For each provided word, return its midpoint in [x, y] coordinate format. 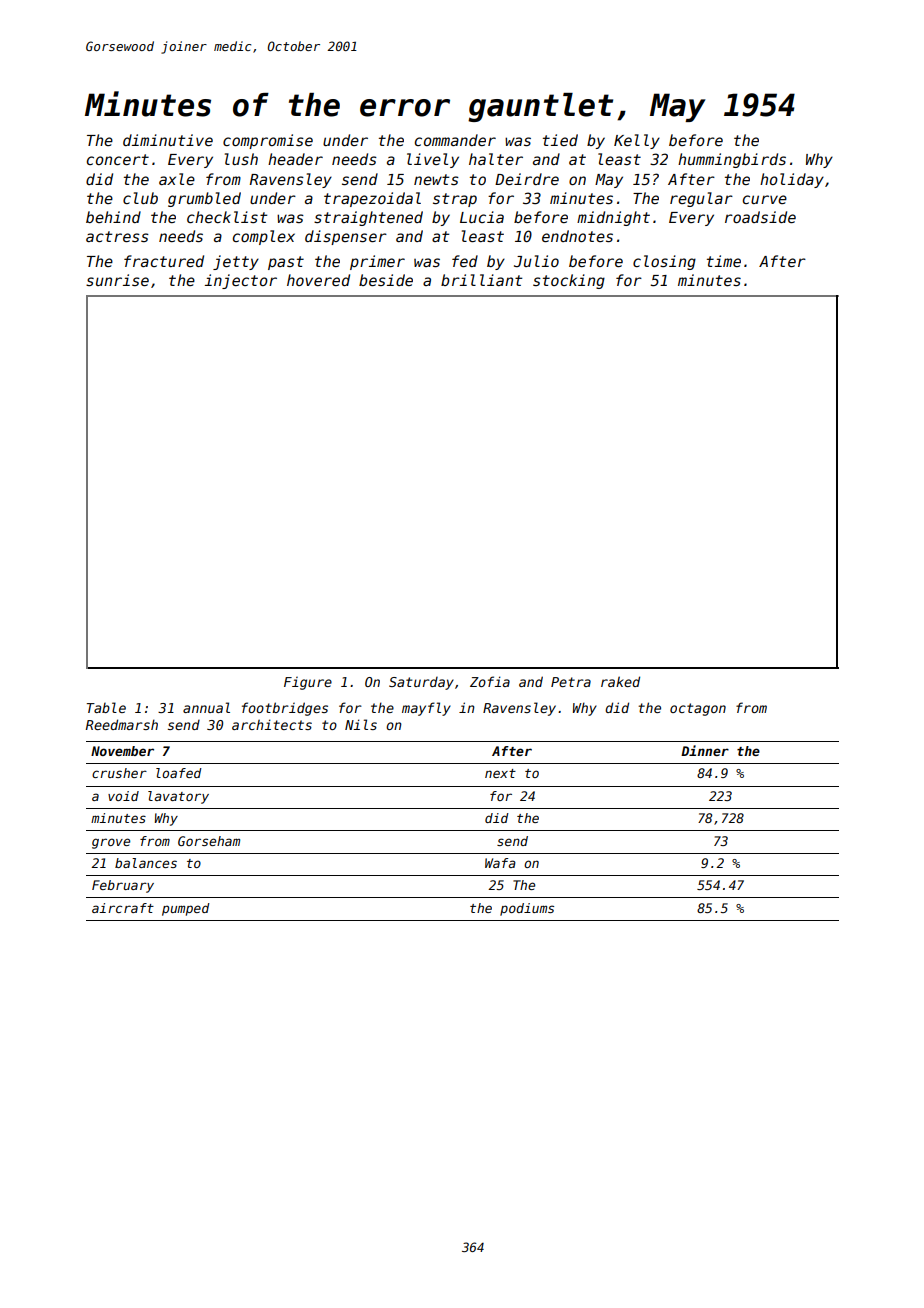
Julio [536, 261]
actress [117, 236]
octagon [698, 709]
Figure [308, 683]
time [724, 261]
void [123, 796]
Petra [571, 682]
